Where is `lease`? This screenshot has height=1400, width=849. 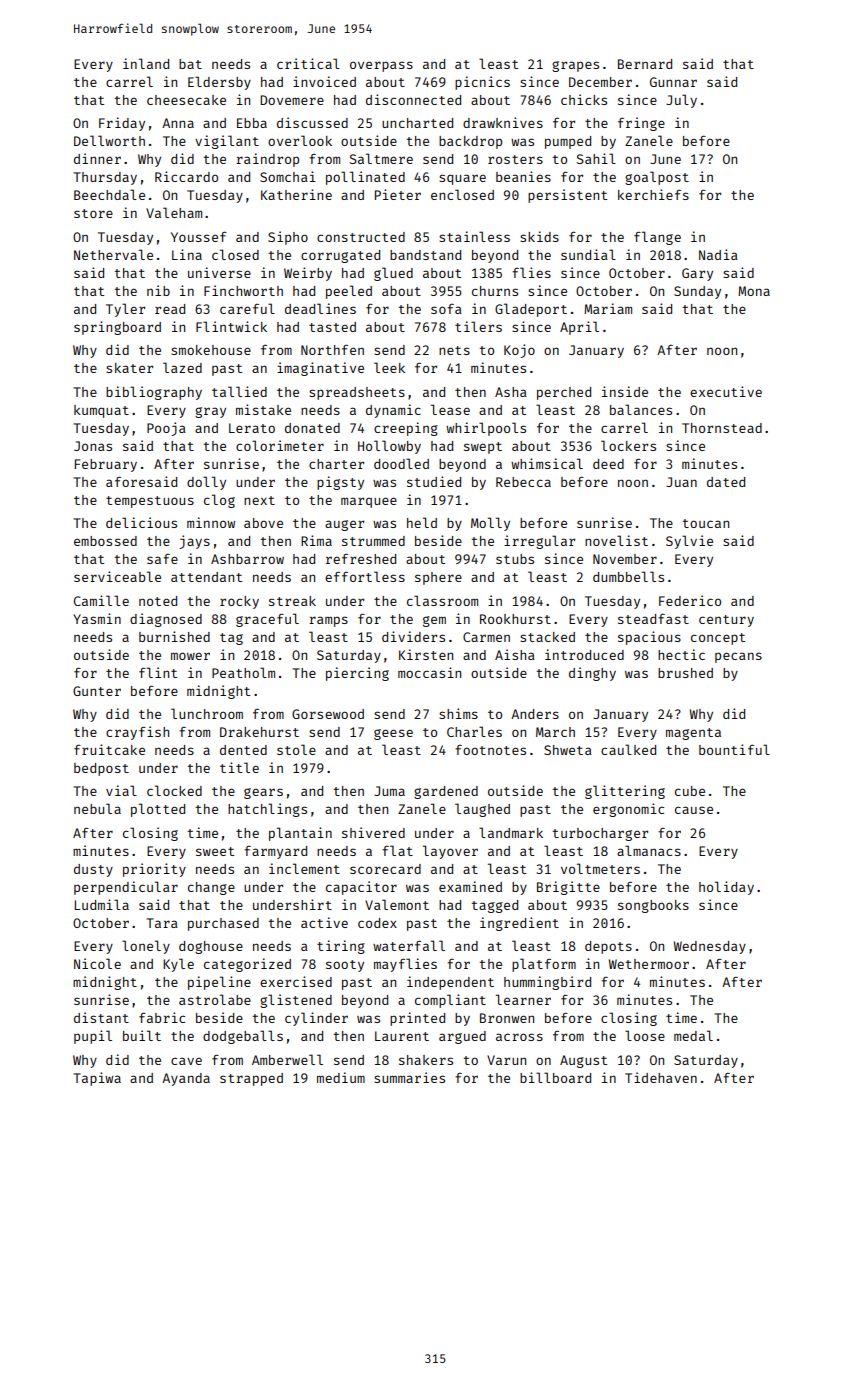 lease is located at coordinates (450, 409).
